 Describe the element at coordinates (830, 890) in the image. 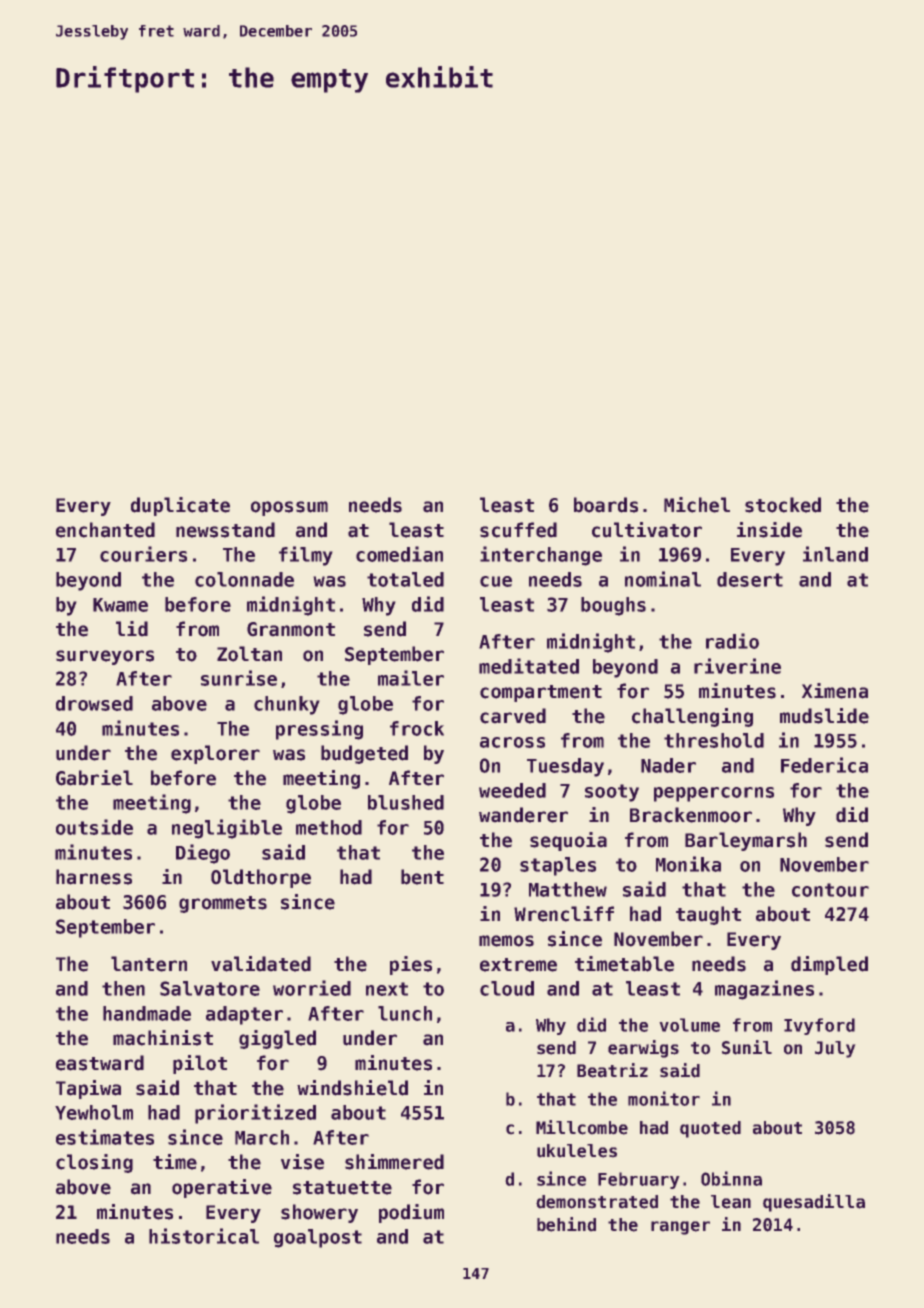

I see `contour` at that location.
